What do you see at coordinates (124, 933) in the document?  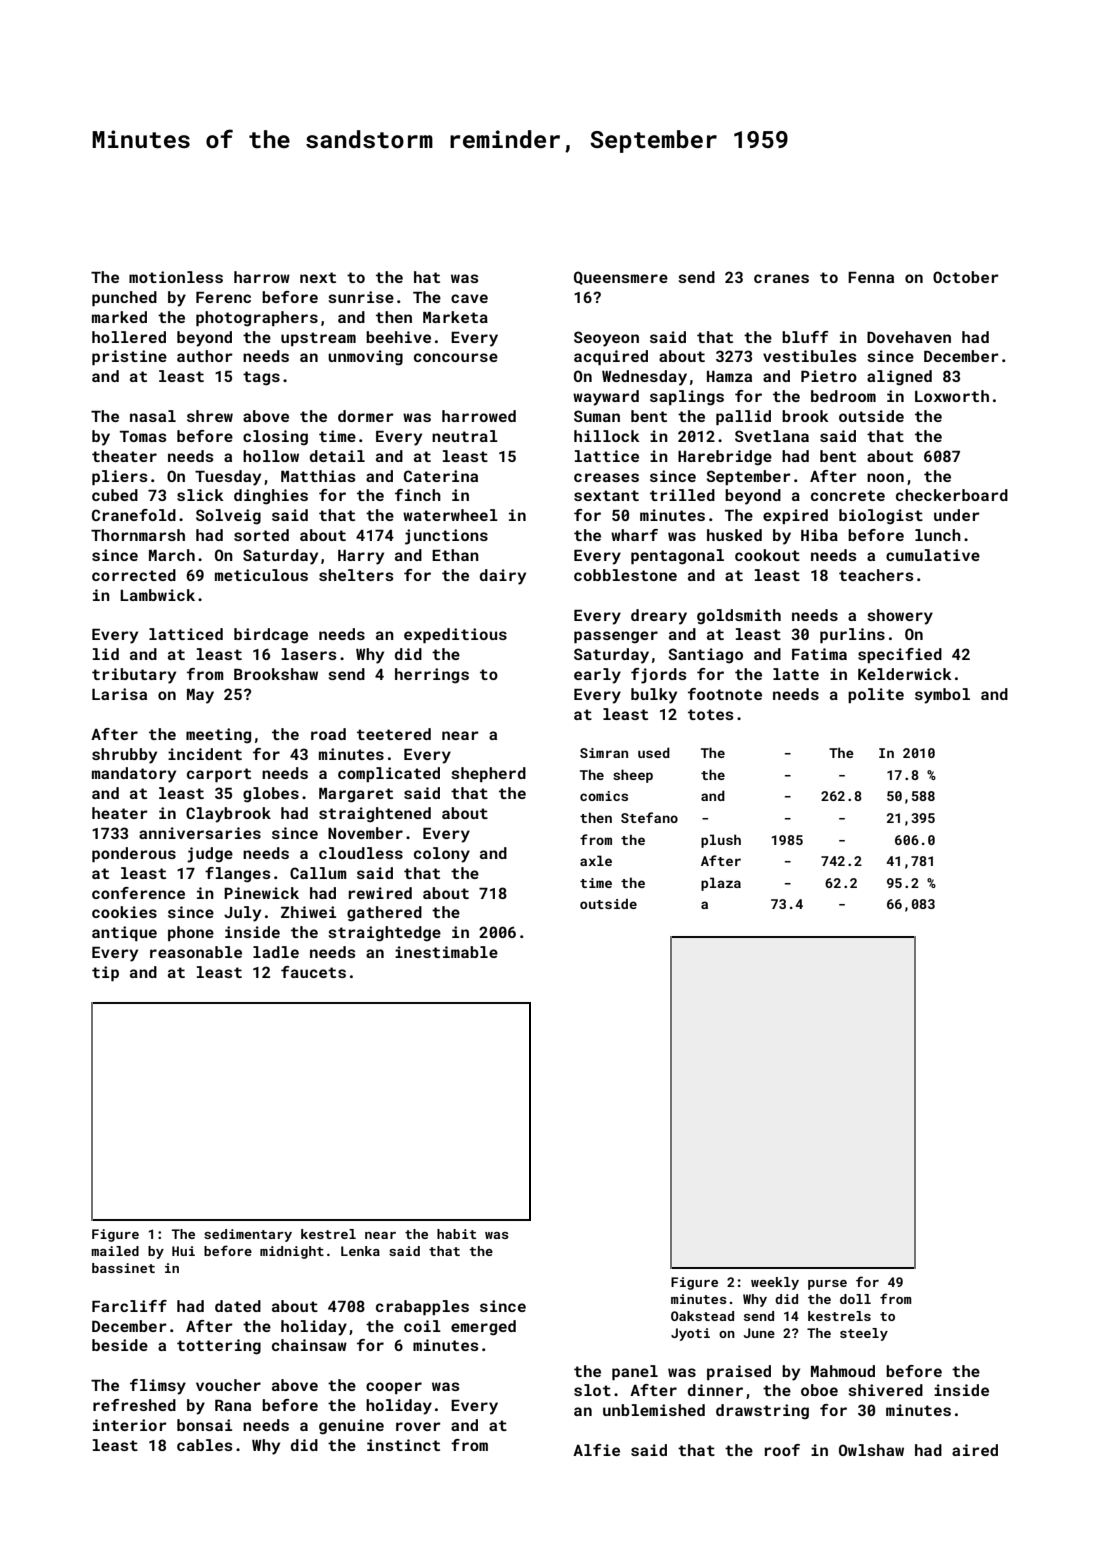 I see `antique` at bounding box center [124, 933].
